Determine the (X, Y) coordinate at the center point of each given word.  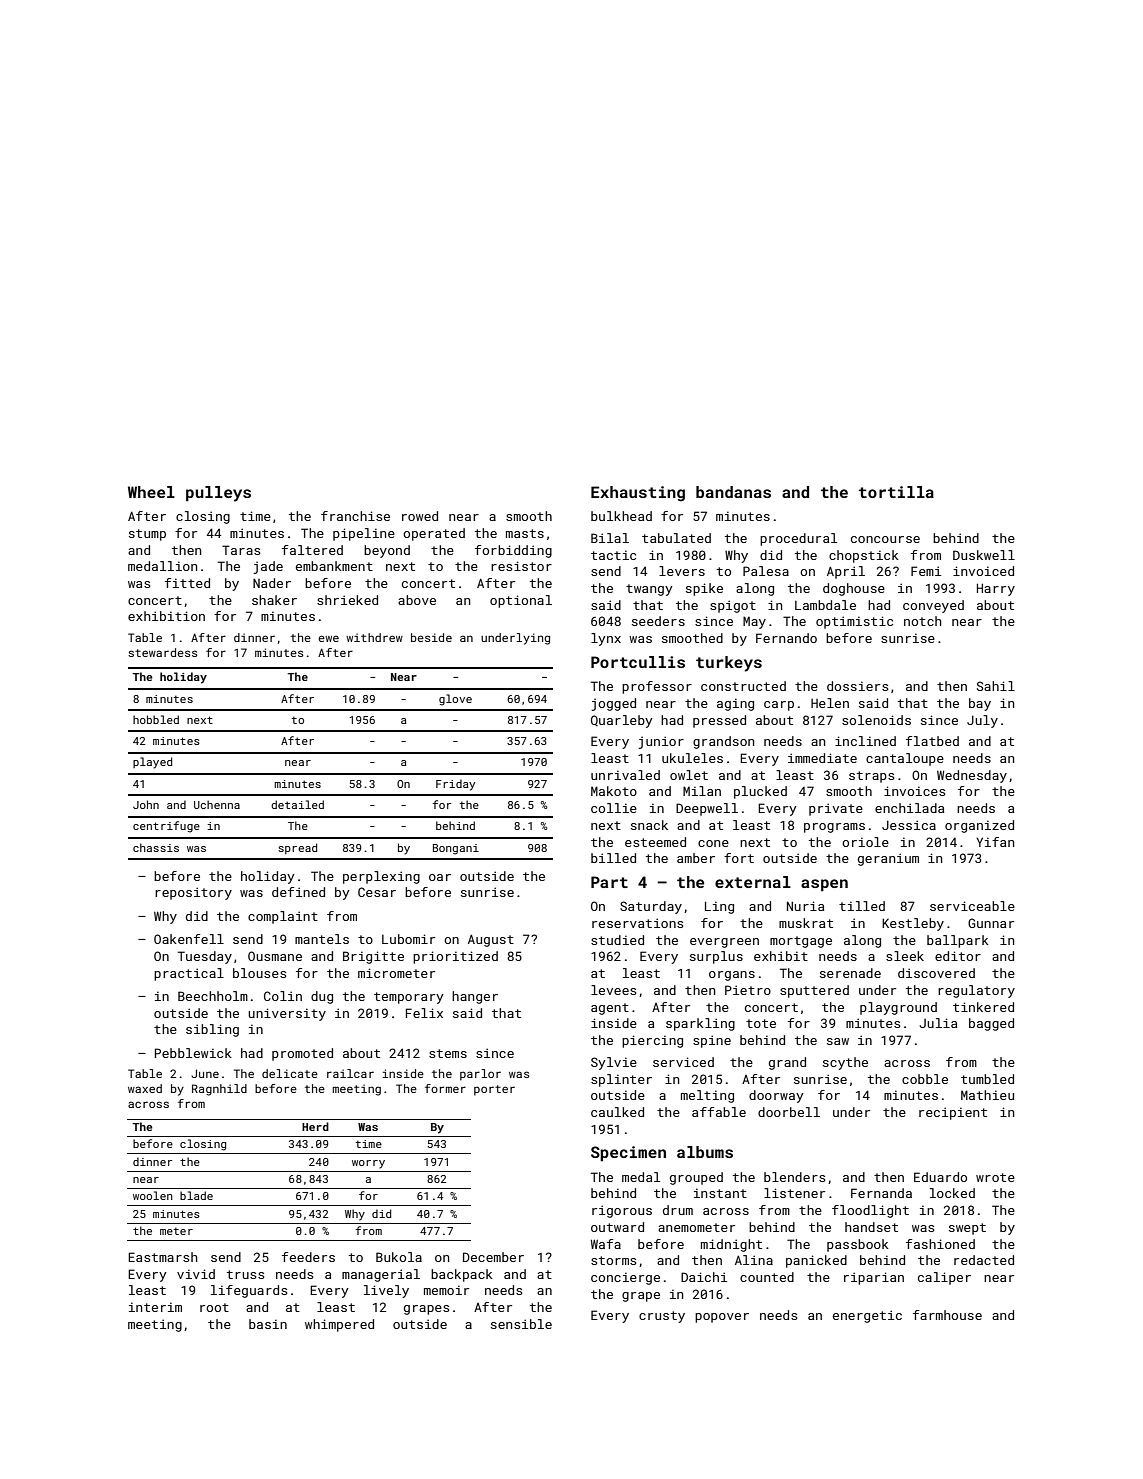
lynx (606, 639)
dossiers (857, 686)
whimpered (339, 1325)
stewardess (162, 652)
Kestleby (913, 924)
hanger (475, 997)
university (287, 1014)
